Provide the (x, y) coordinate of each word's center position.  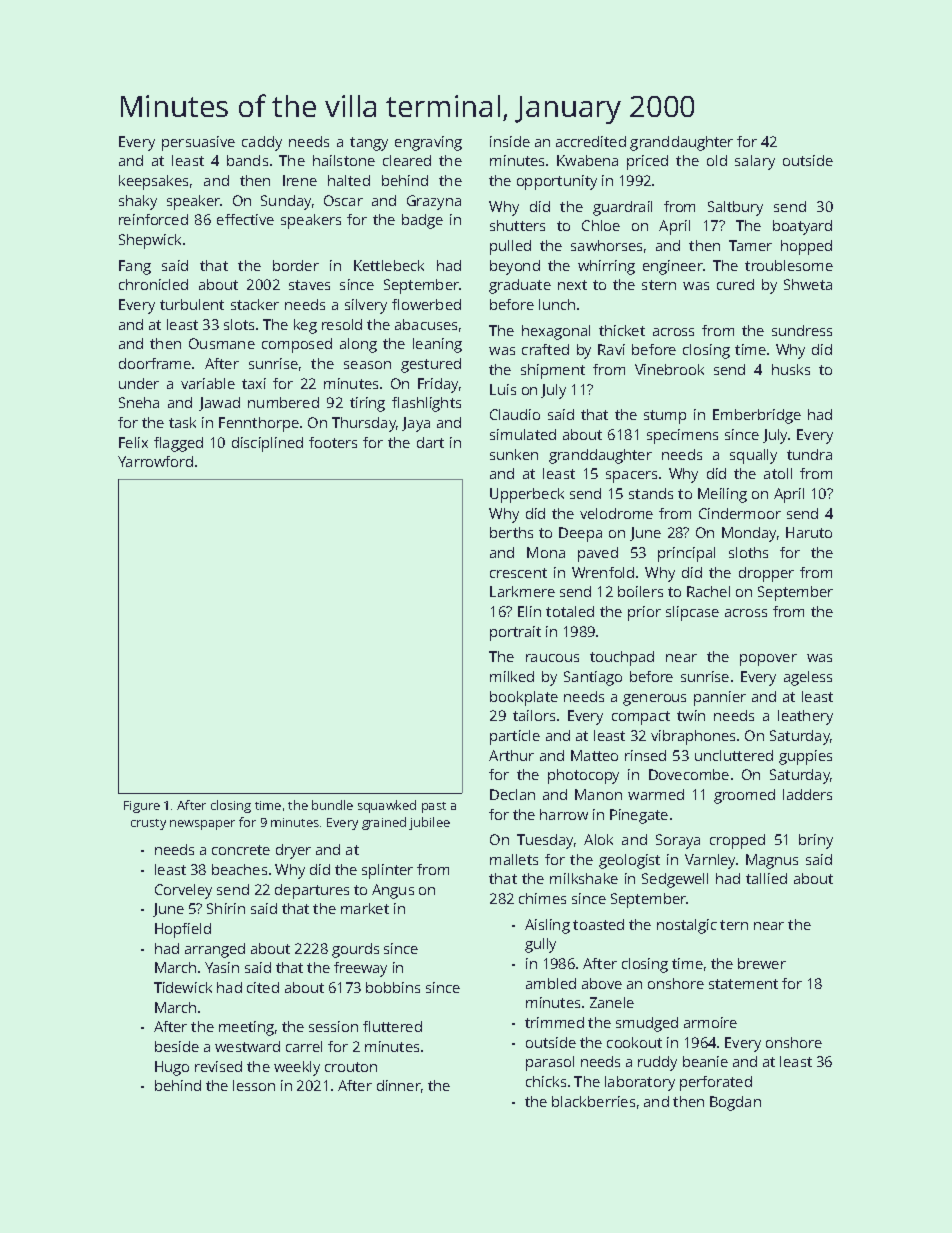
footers (333, 442)
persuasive (198, 143)
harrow (564, 814)
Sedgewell (675, 880)
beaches (239, 869)
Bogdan (735, 1103)
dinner (399, 1085)
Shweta (808, 284)
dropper (766, 574)
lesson (254, 1085)
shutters (517, 225)
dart (430, 442)
